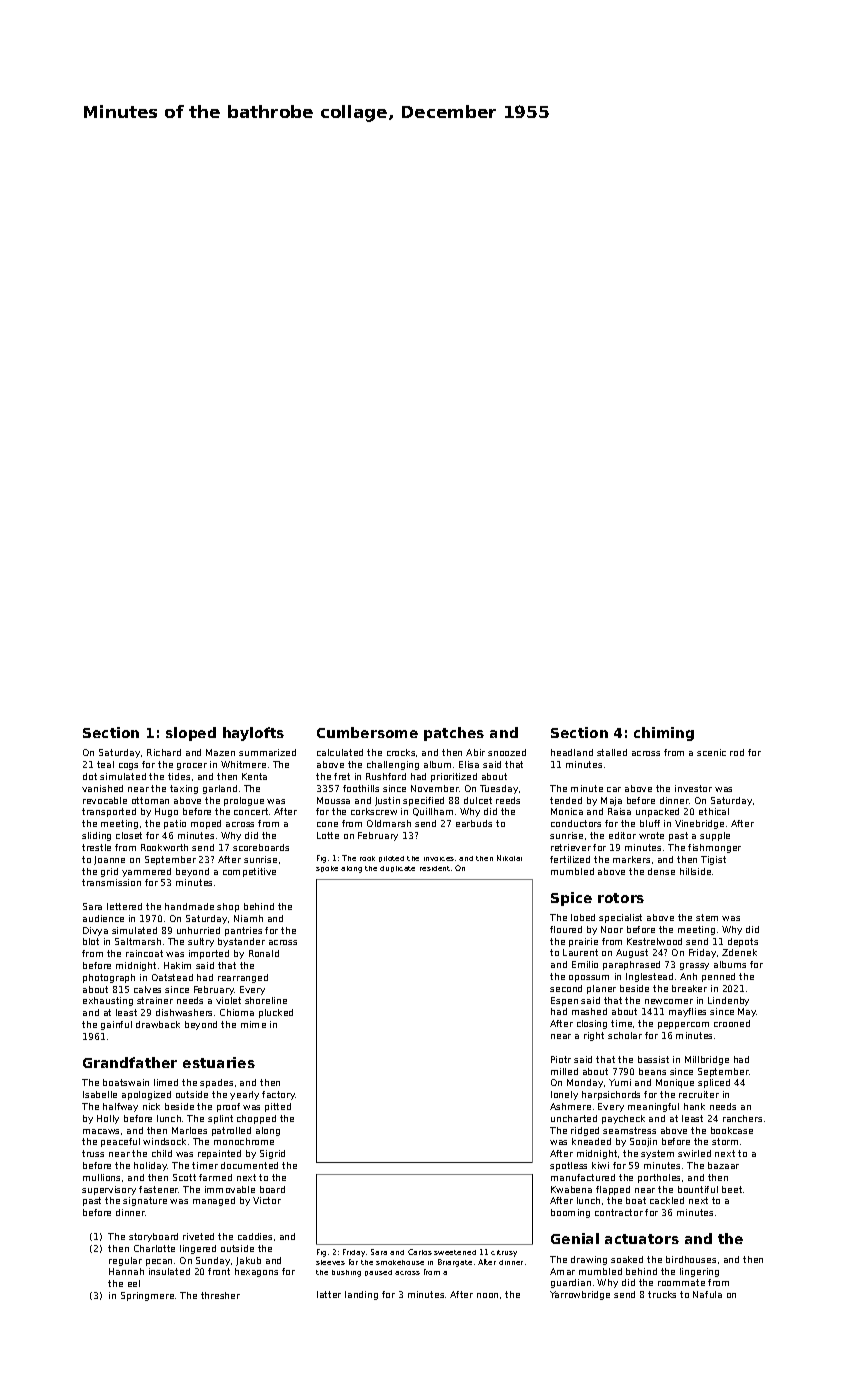 The height and width of the document is (1400, 849). Describe the element at coordinates (653, 1107) in the document. I see `meaningful` at that location.
